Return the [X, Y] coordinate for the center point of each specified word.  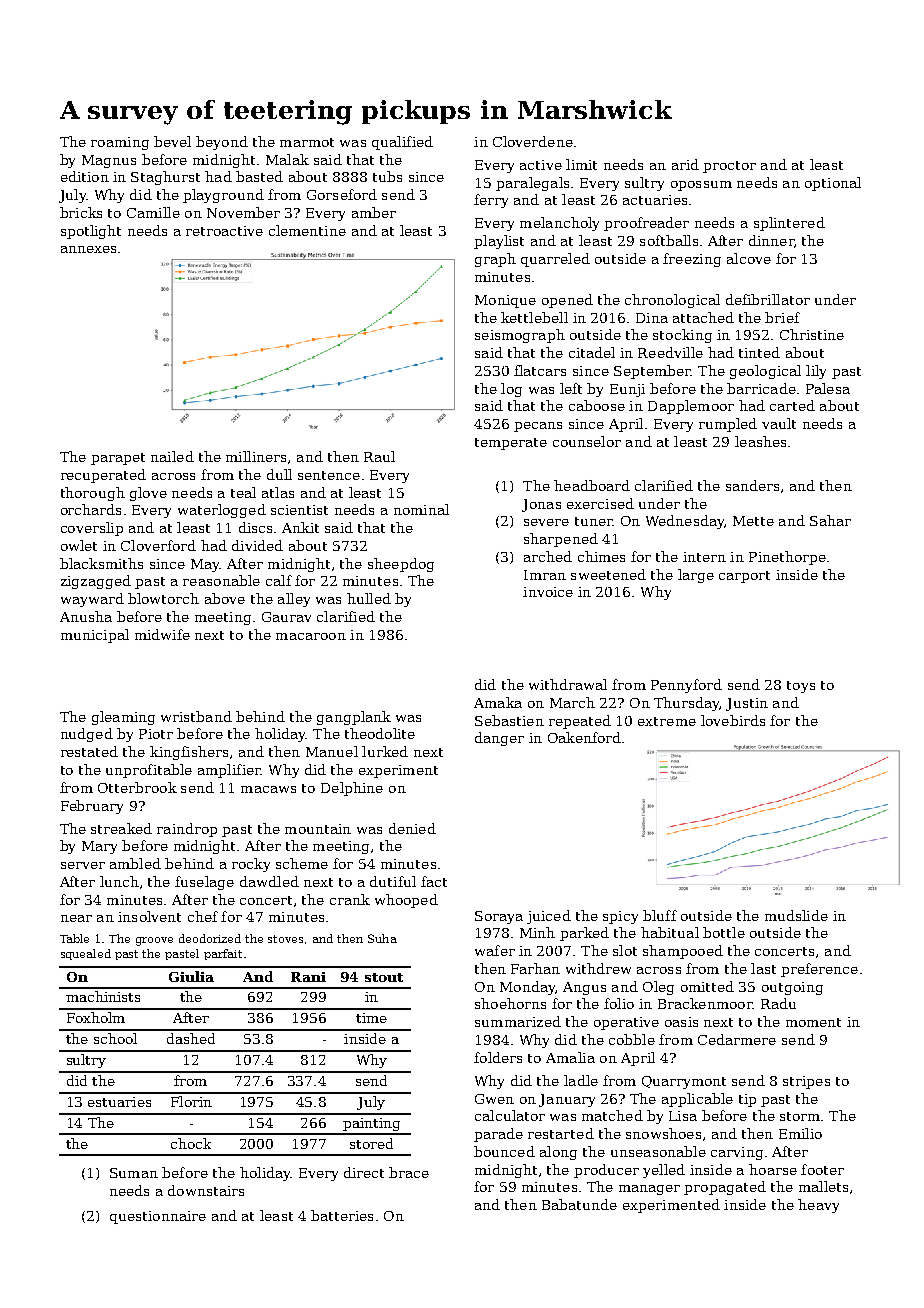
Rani [308, 977]
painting [371, 1124]
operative [626, 1023]
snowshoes [663, 1133]
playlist [499, 242]
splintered [789, 224]
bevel [172, 141]
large [696, 576]
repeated [580, 722]
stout [384, 977]
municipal [95, 636]
